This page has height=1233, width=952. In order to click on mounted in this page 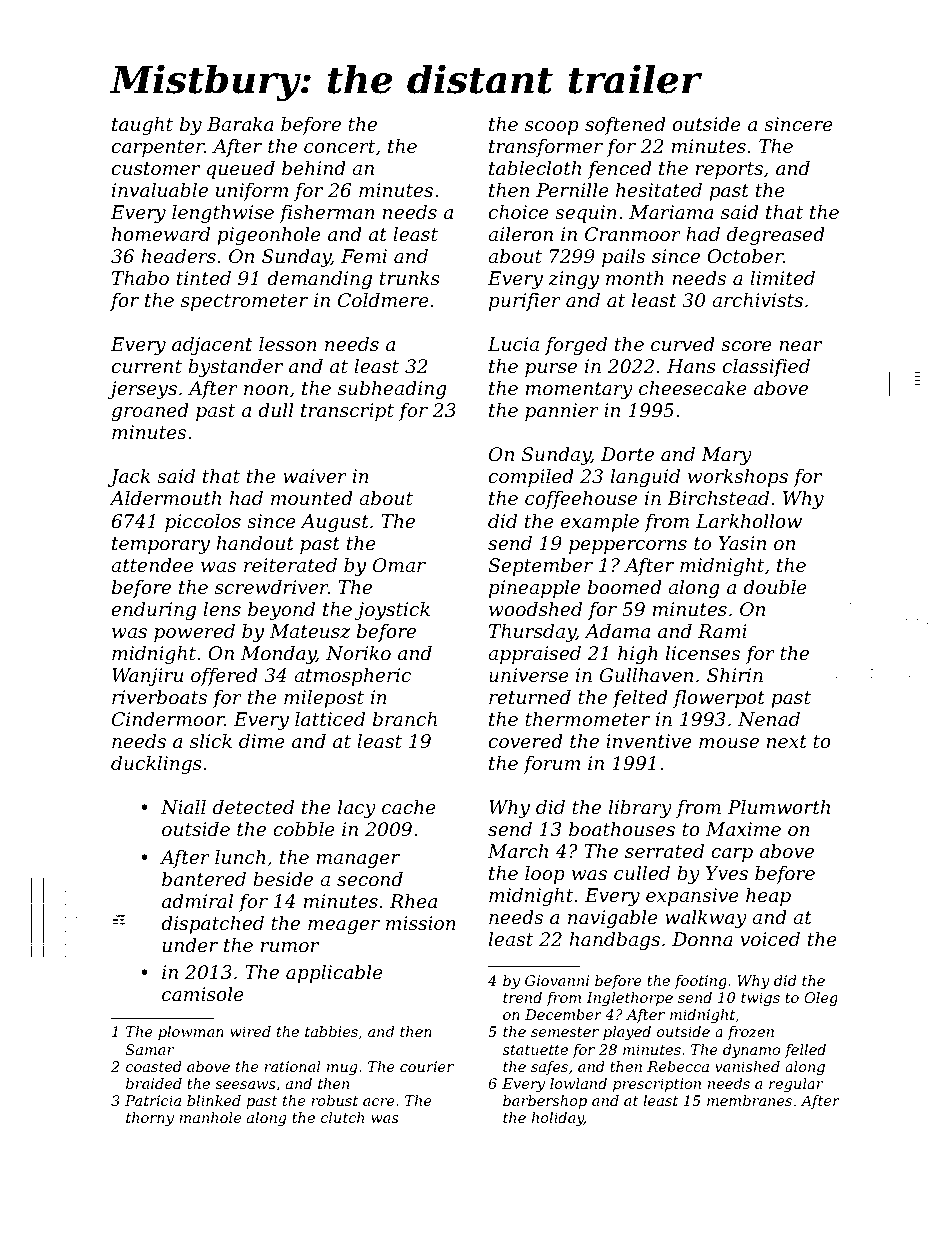, I will do `click(312, 498)`.
